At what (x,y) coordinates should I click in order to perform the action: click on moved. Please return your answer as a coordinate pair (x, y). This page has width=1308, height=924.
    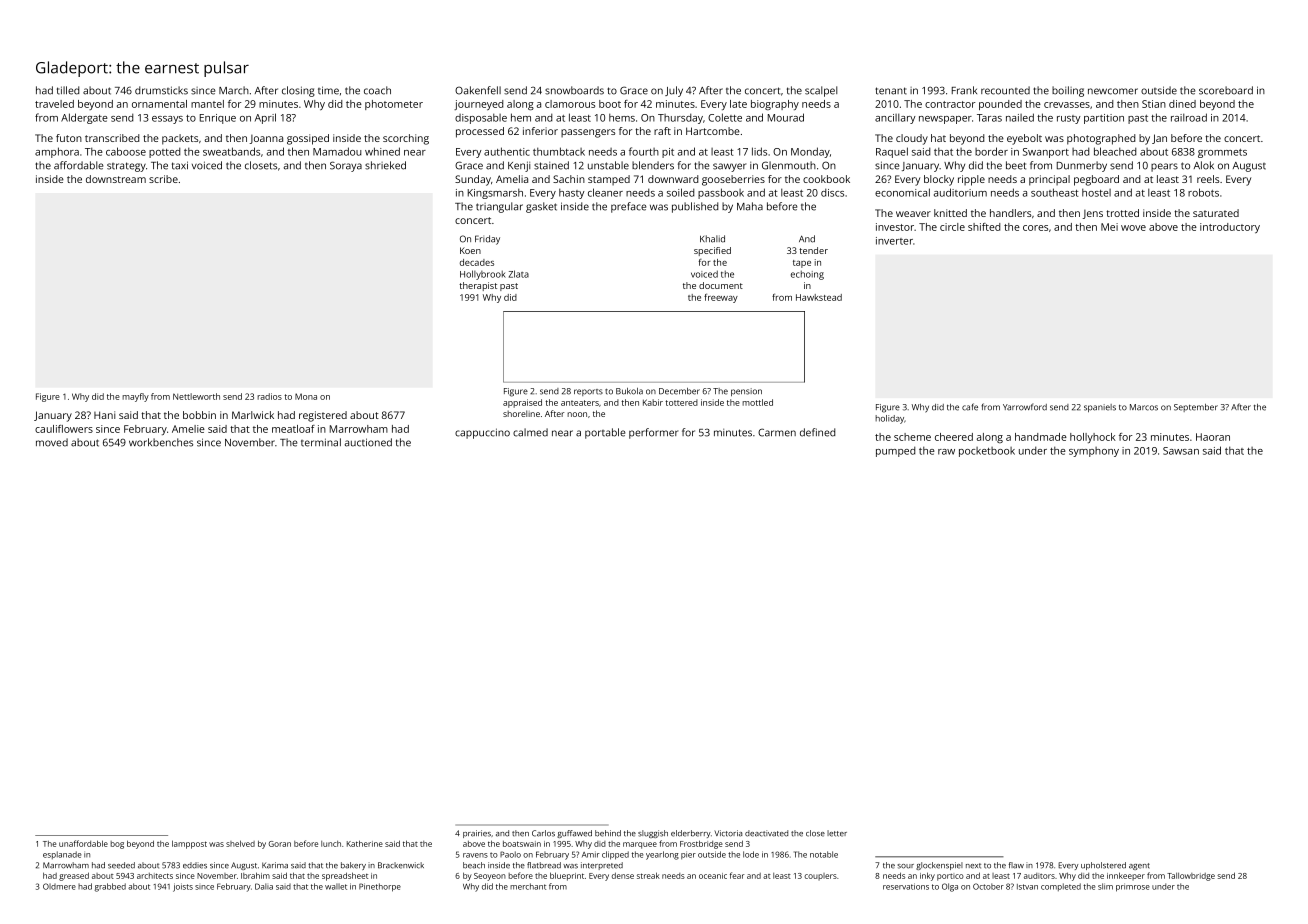
    Looking at the image, I should click on (52, 442).
